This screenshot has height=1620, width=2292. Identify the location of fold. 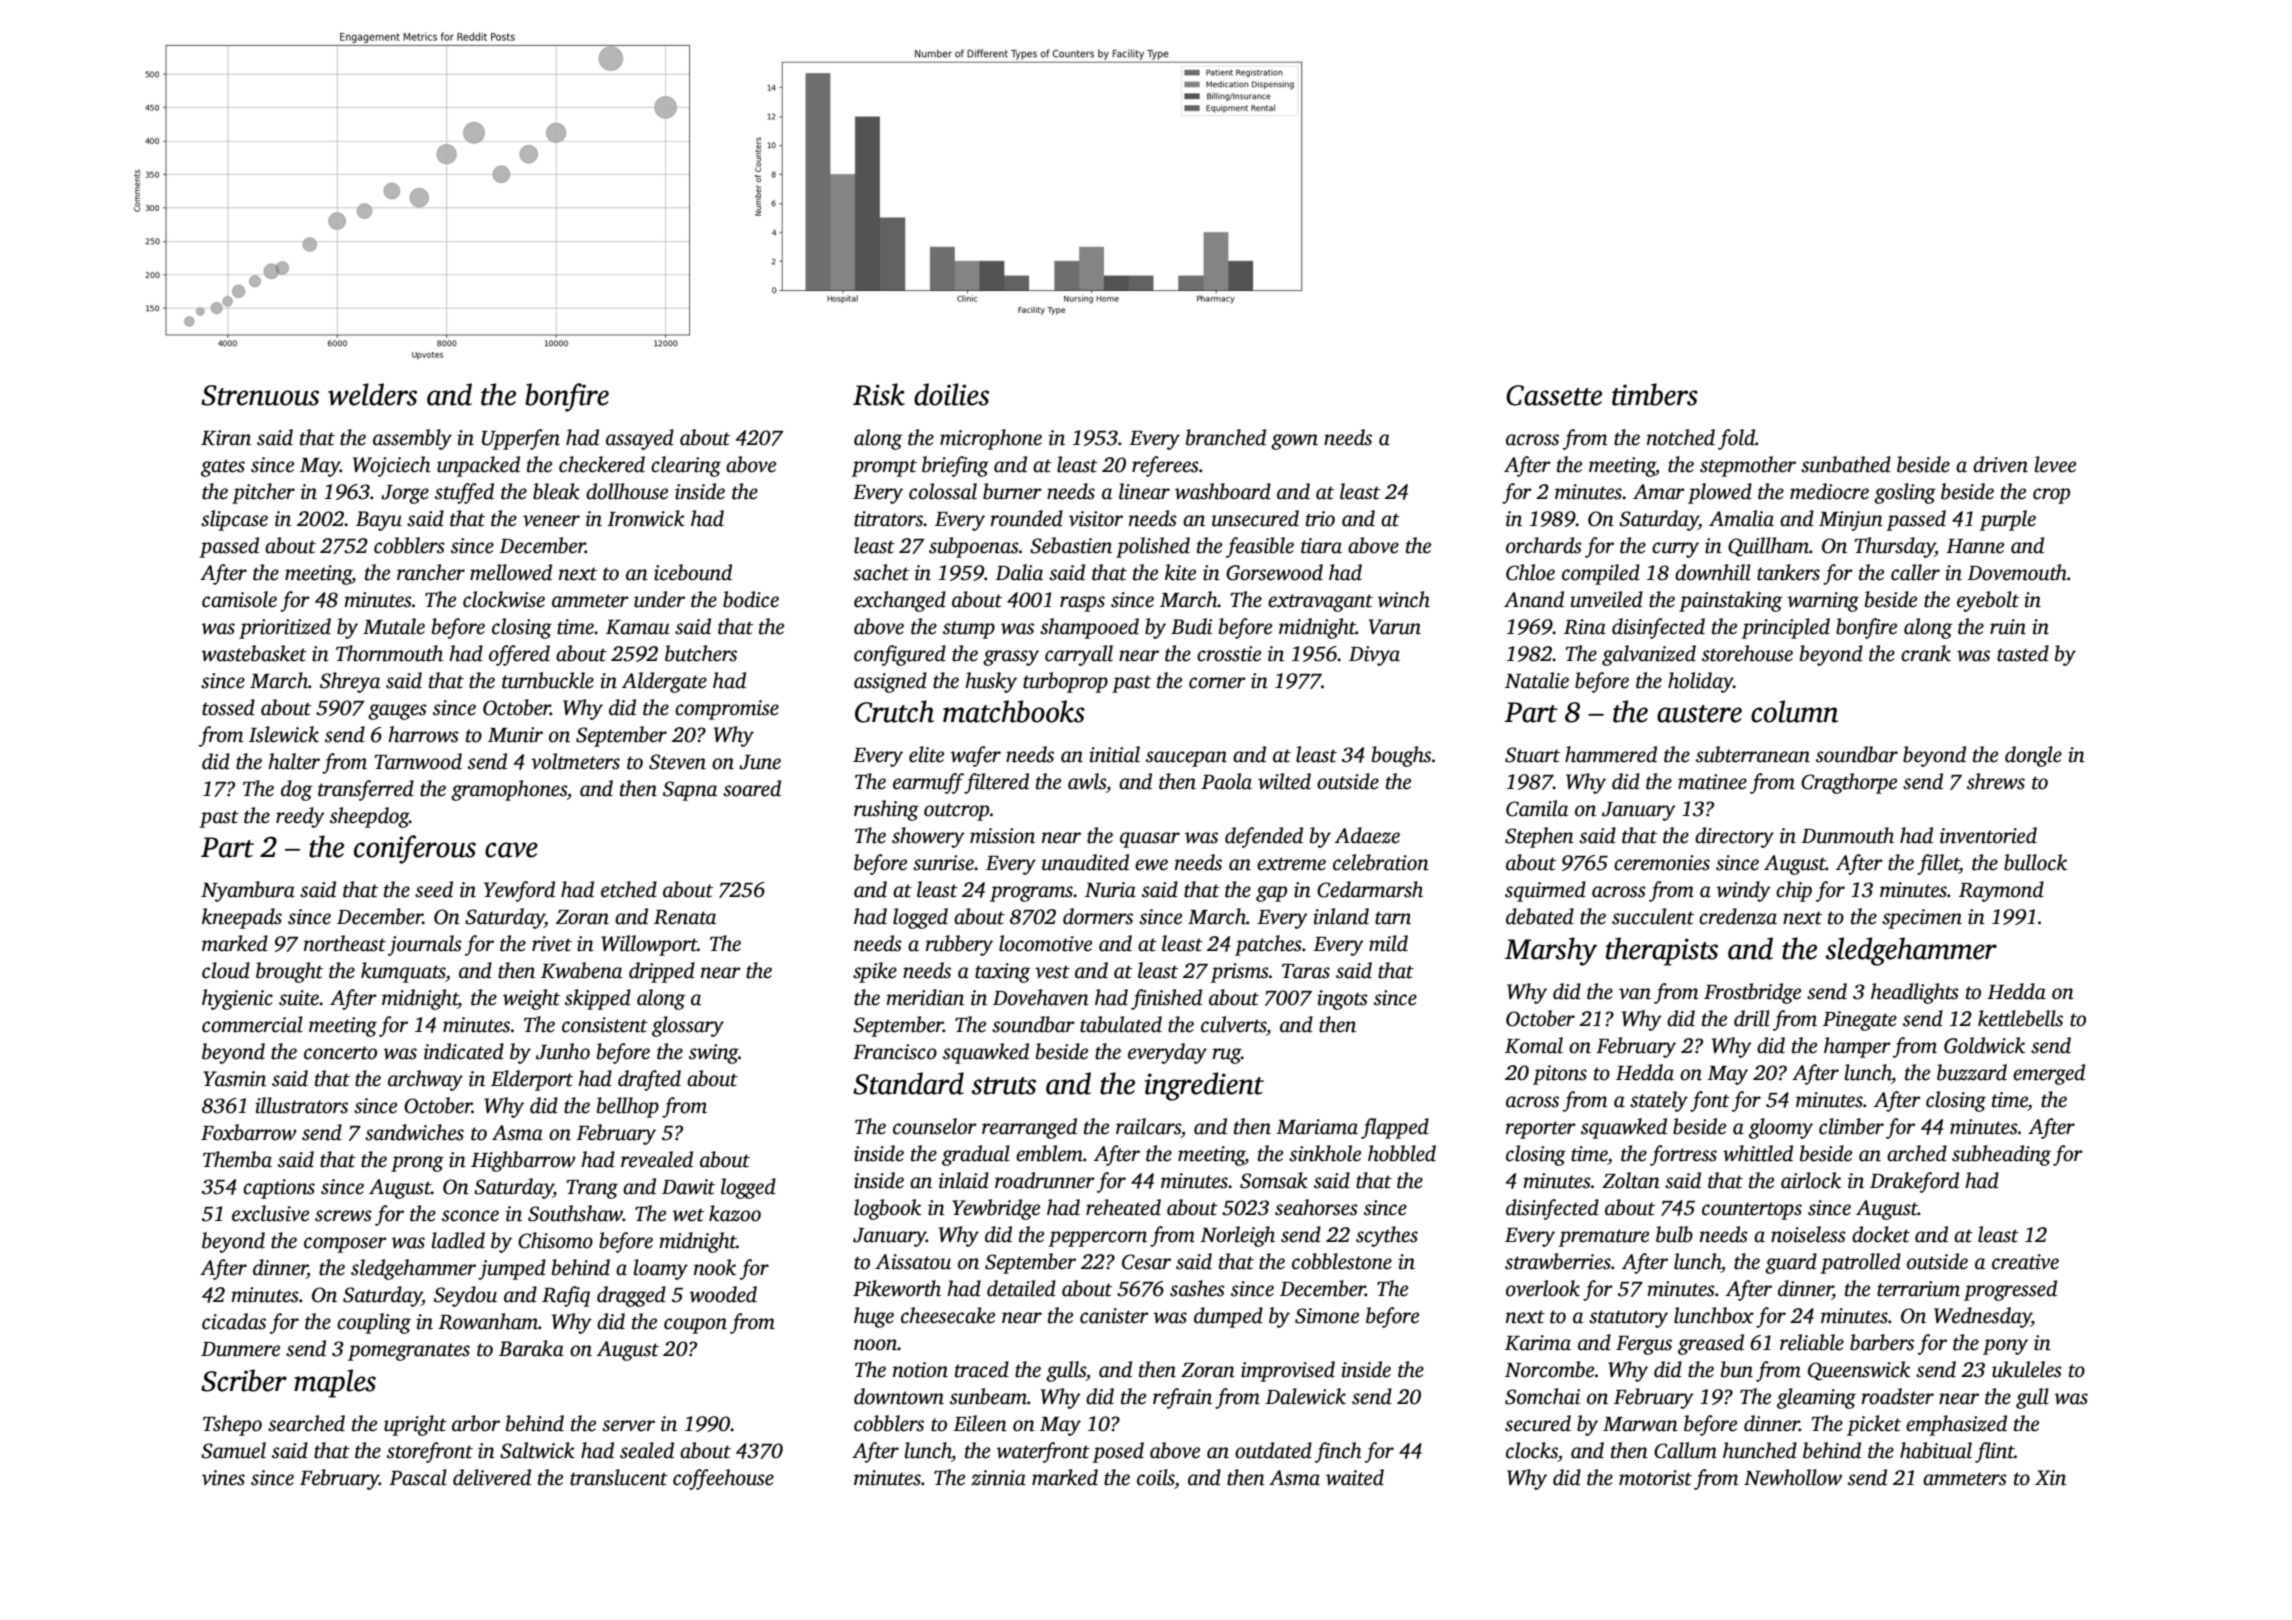
(1736, 439).
